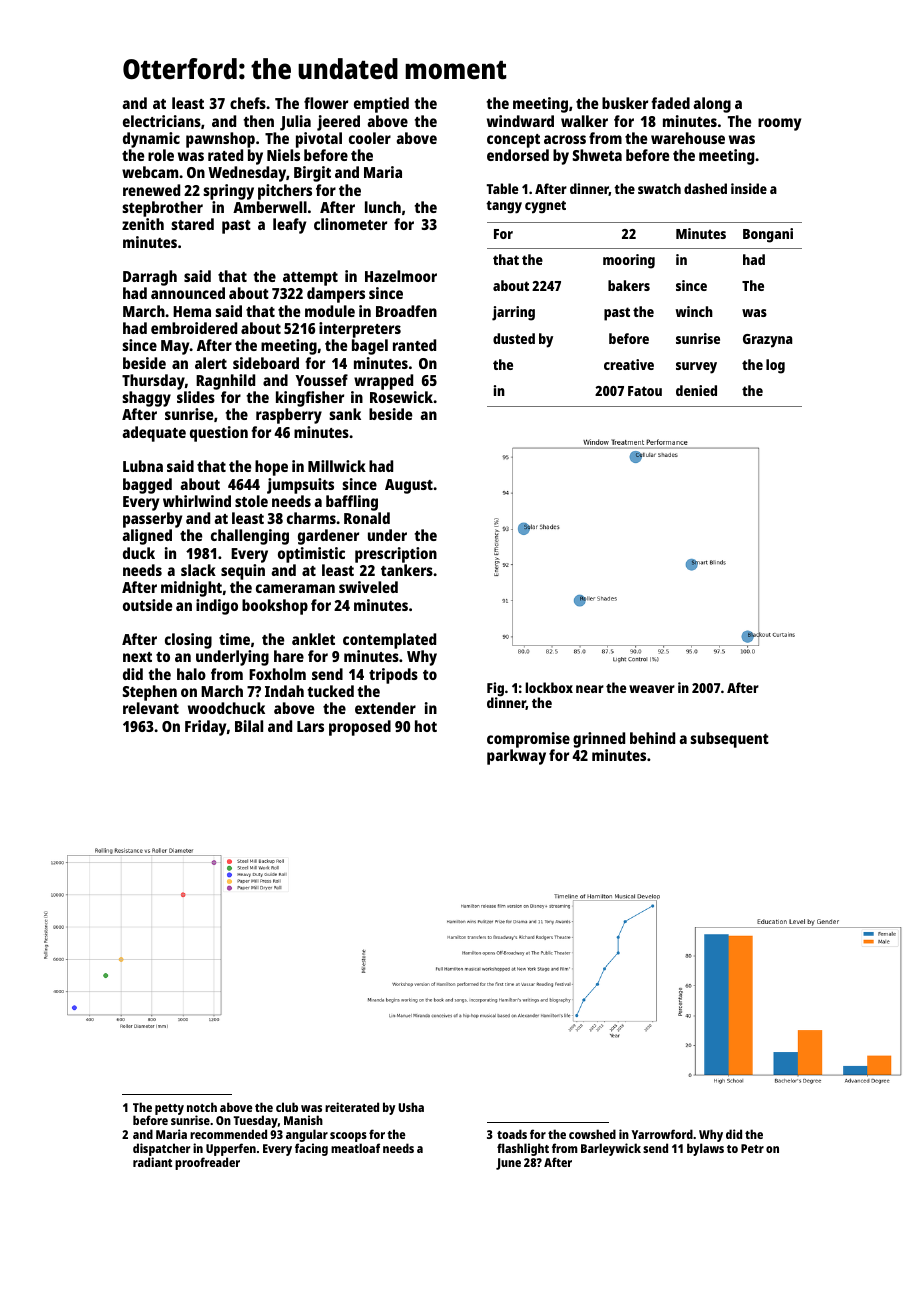 The image size is (924, 1314). I want to click on near, so click(590, 689).
